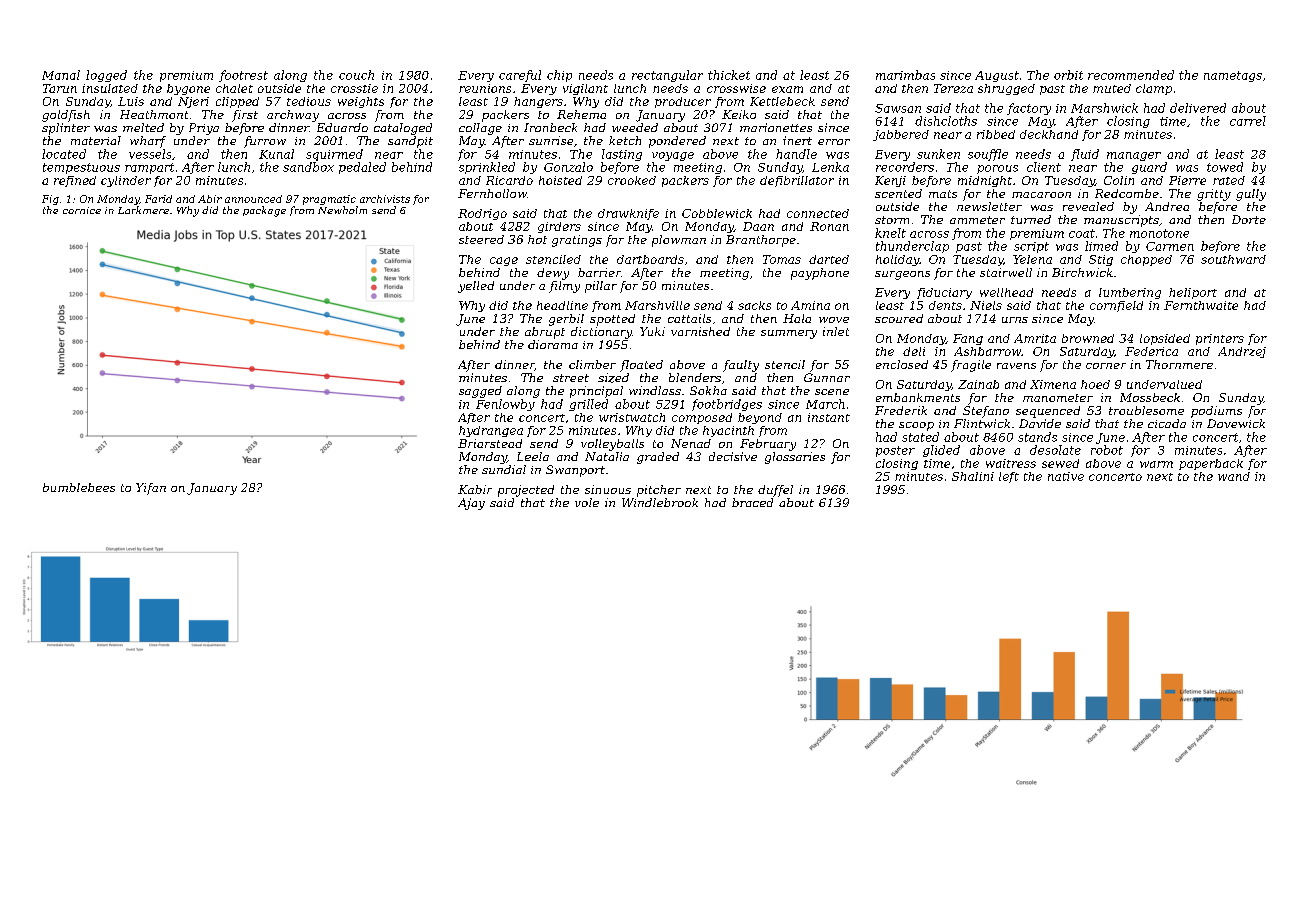 The image size is (1308, 924). Describe the element at coordinates (820, 274) in the screenshot. I see `payphone` at that location.
